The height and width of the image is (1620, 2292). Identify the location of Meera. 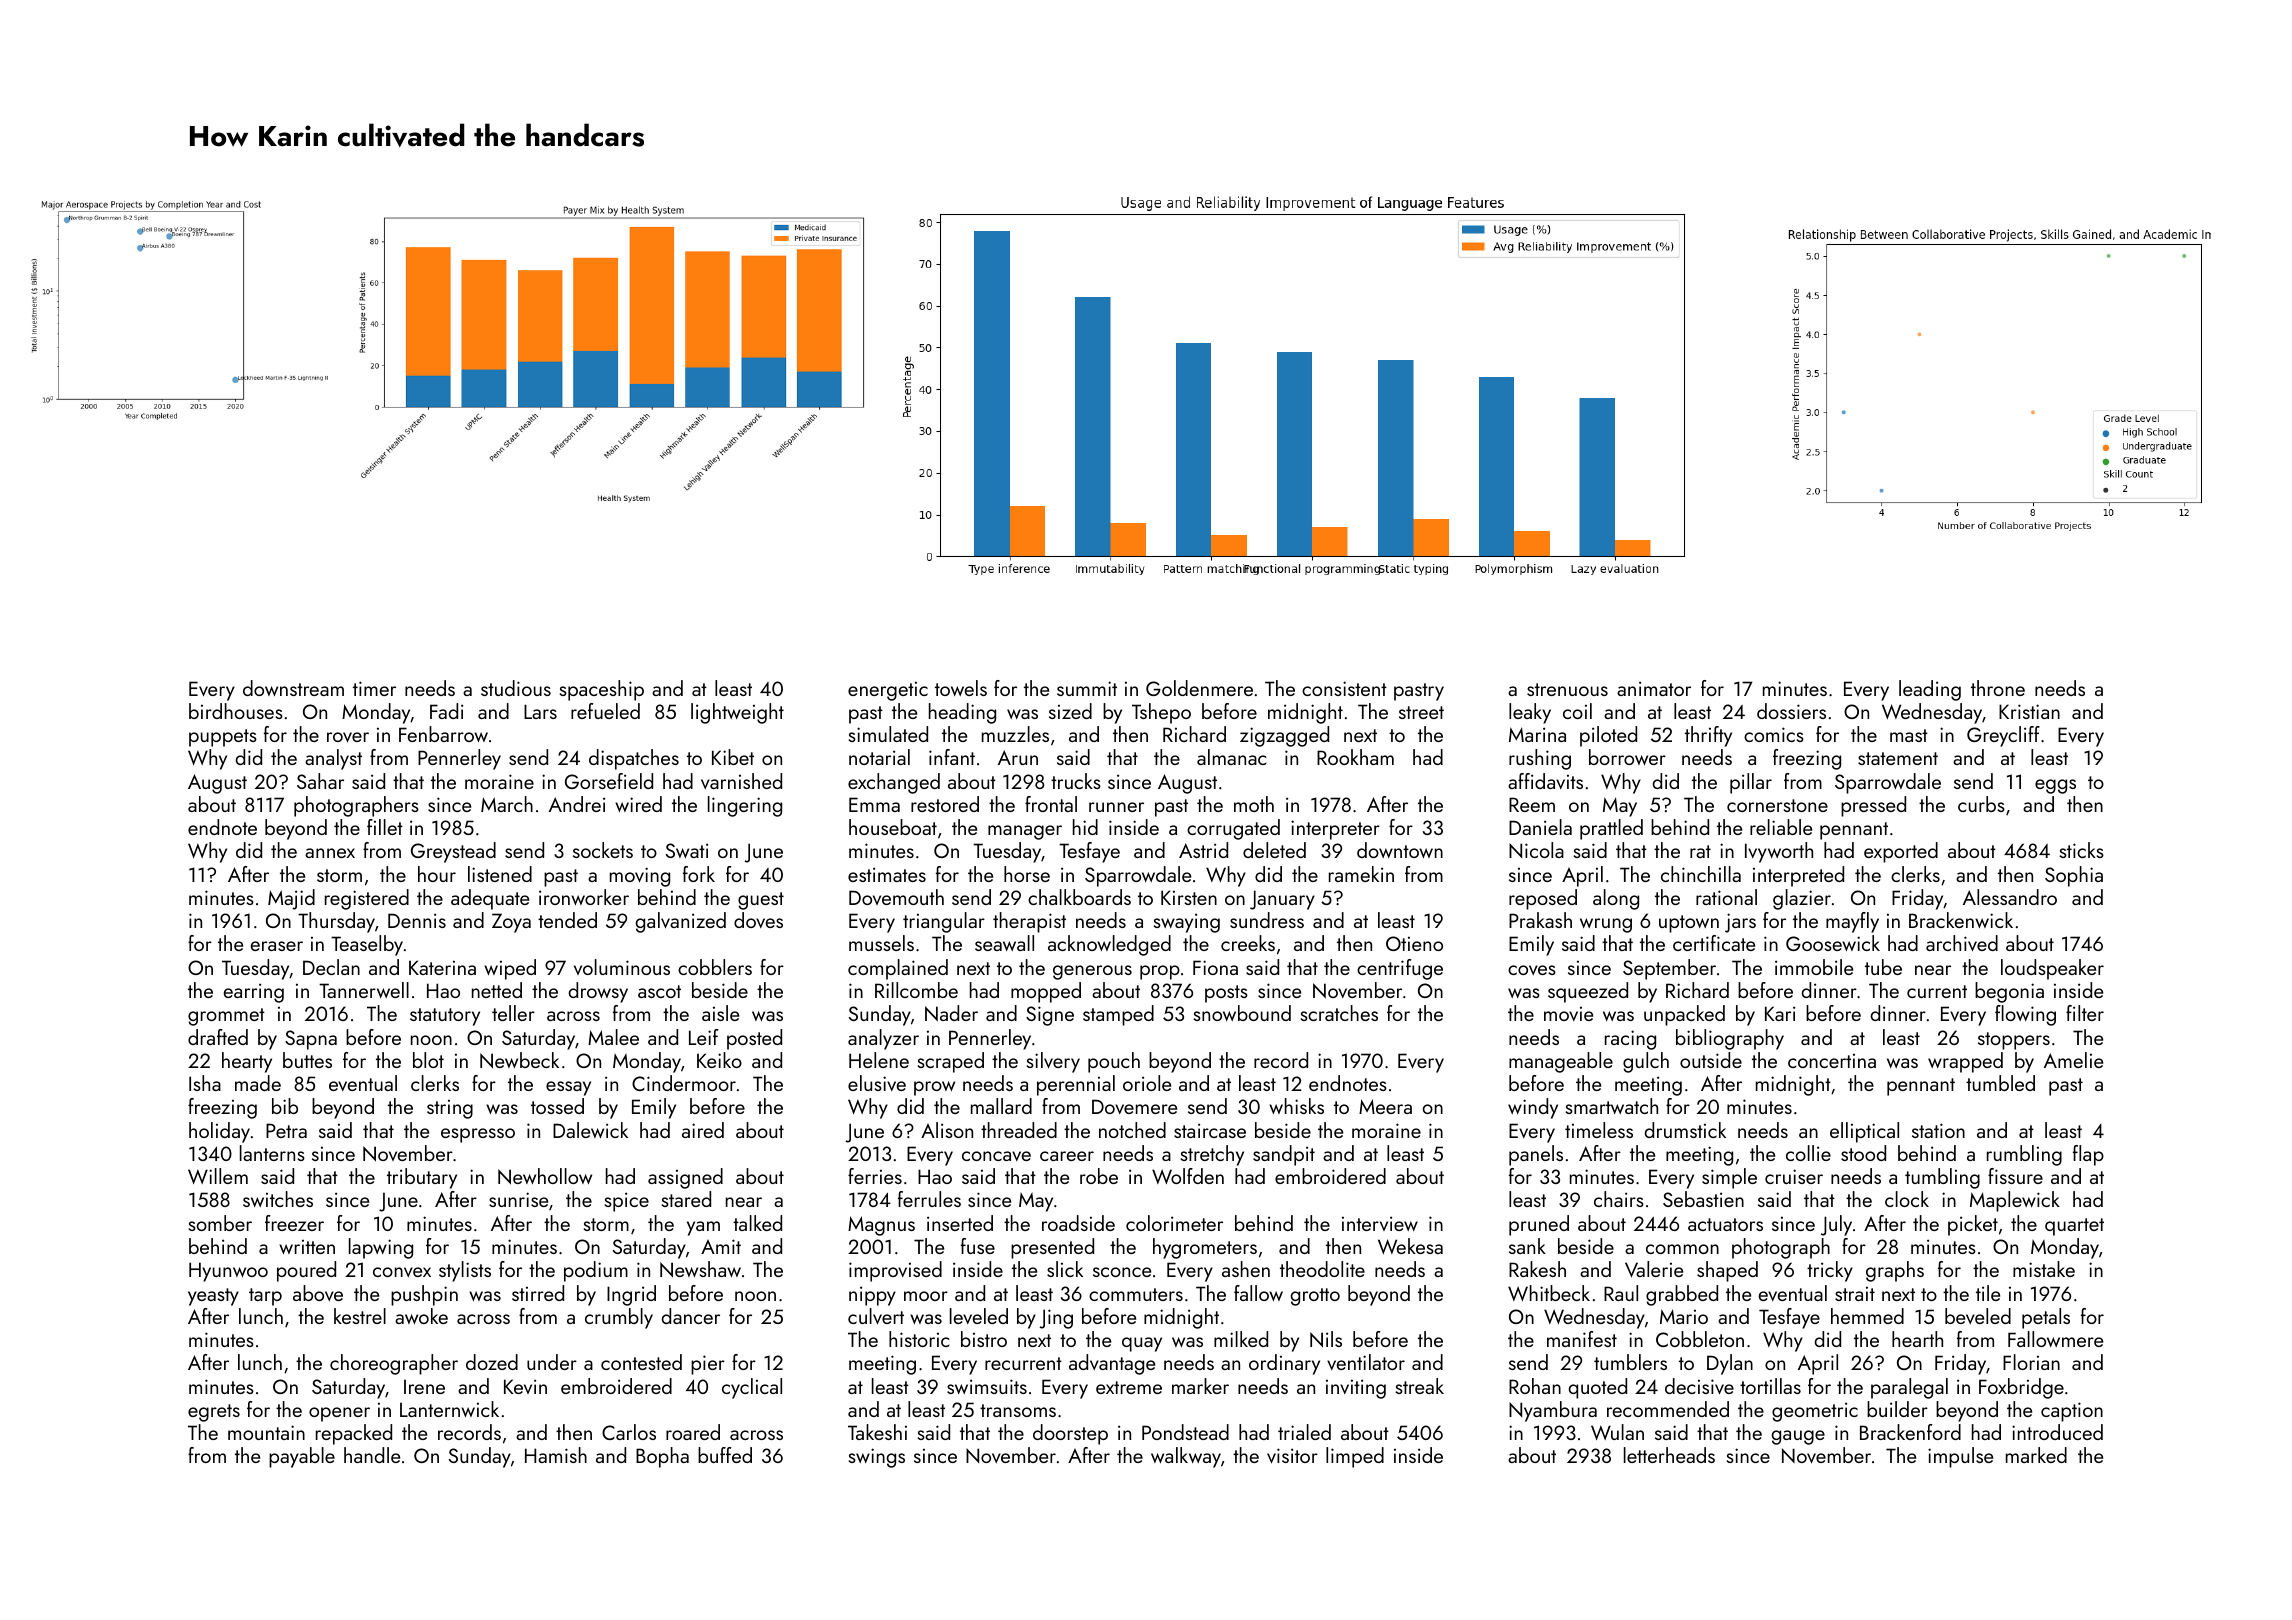
(1385, 1106).
